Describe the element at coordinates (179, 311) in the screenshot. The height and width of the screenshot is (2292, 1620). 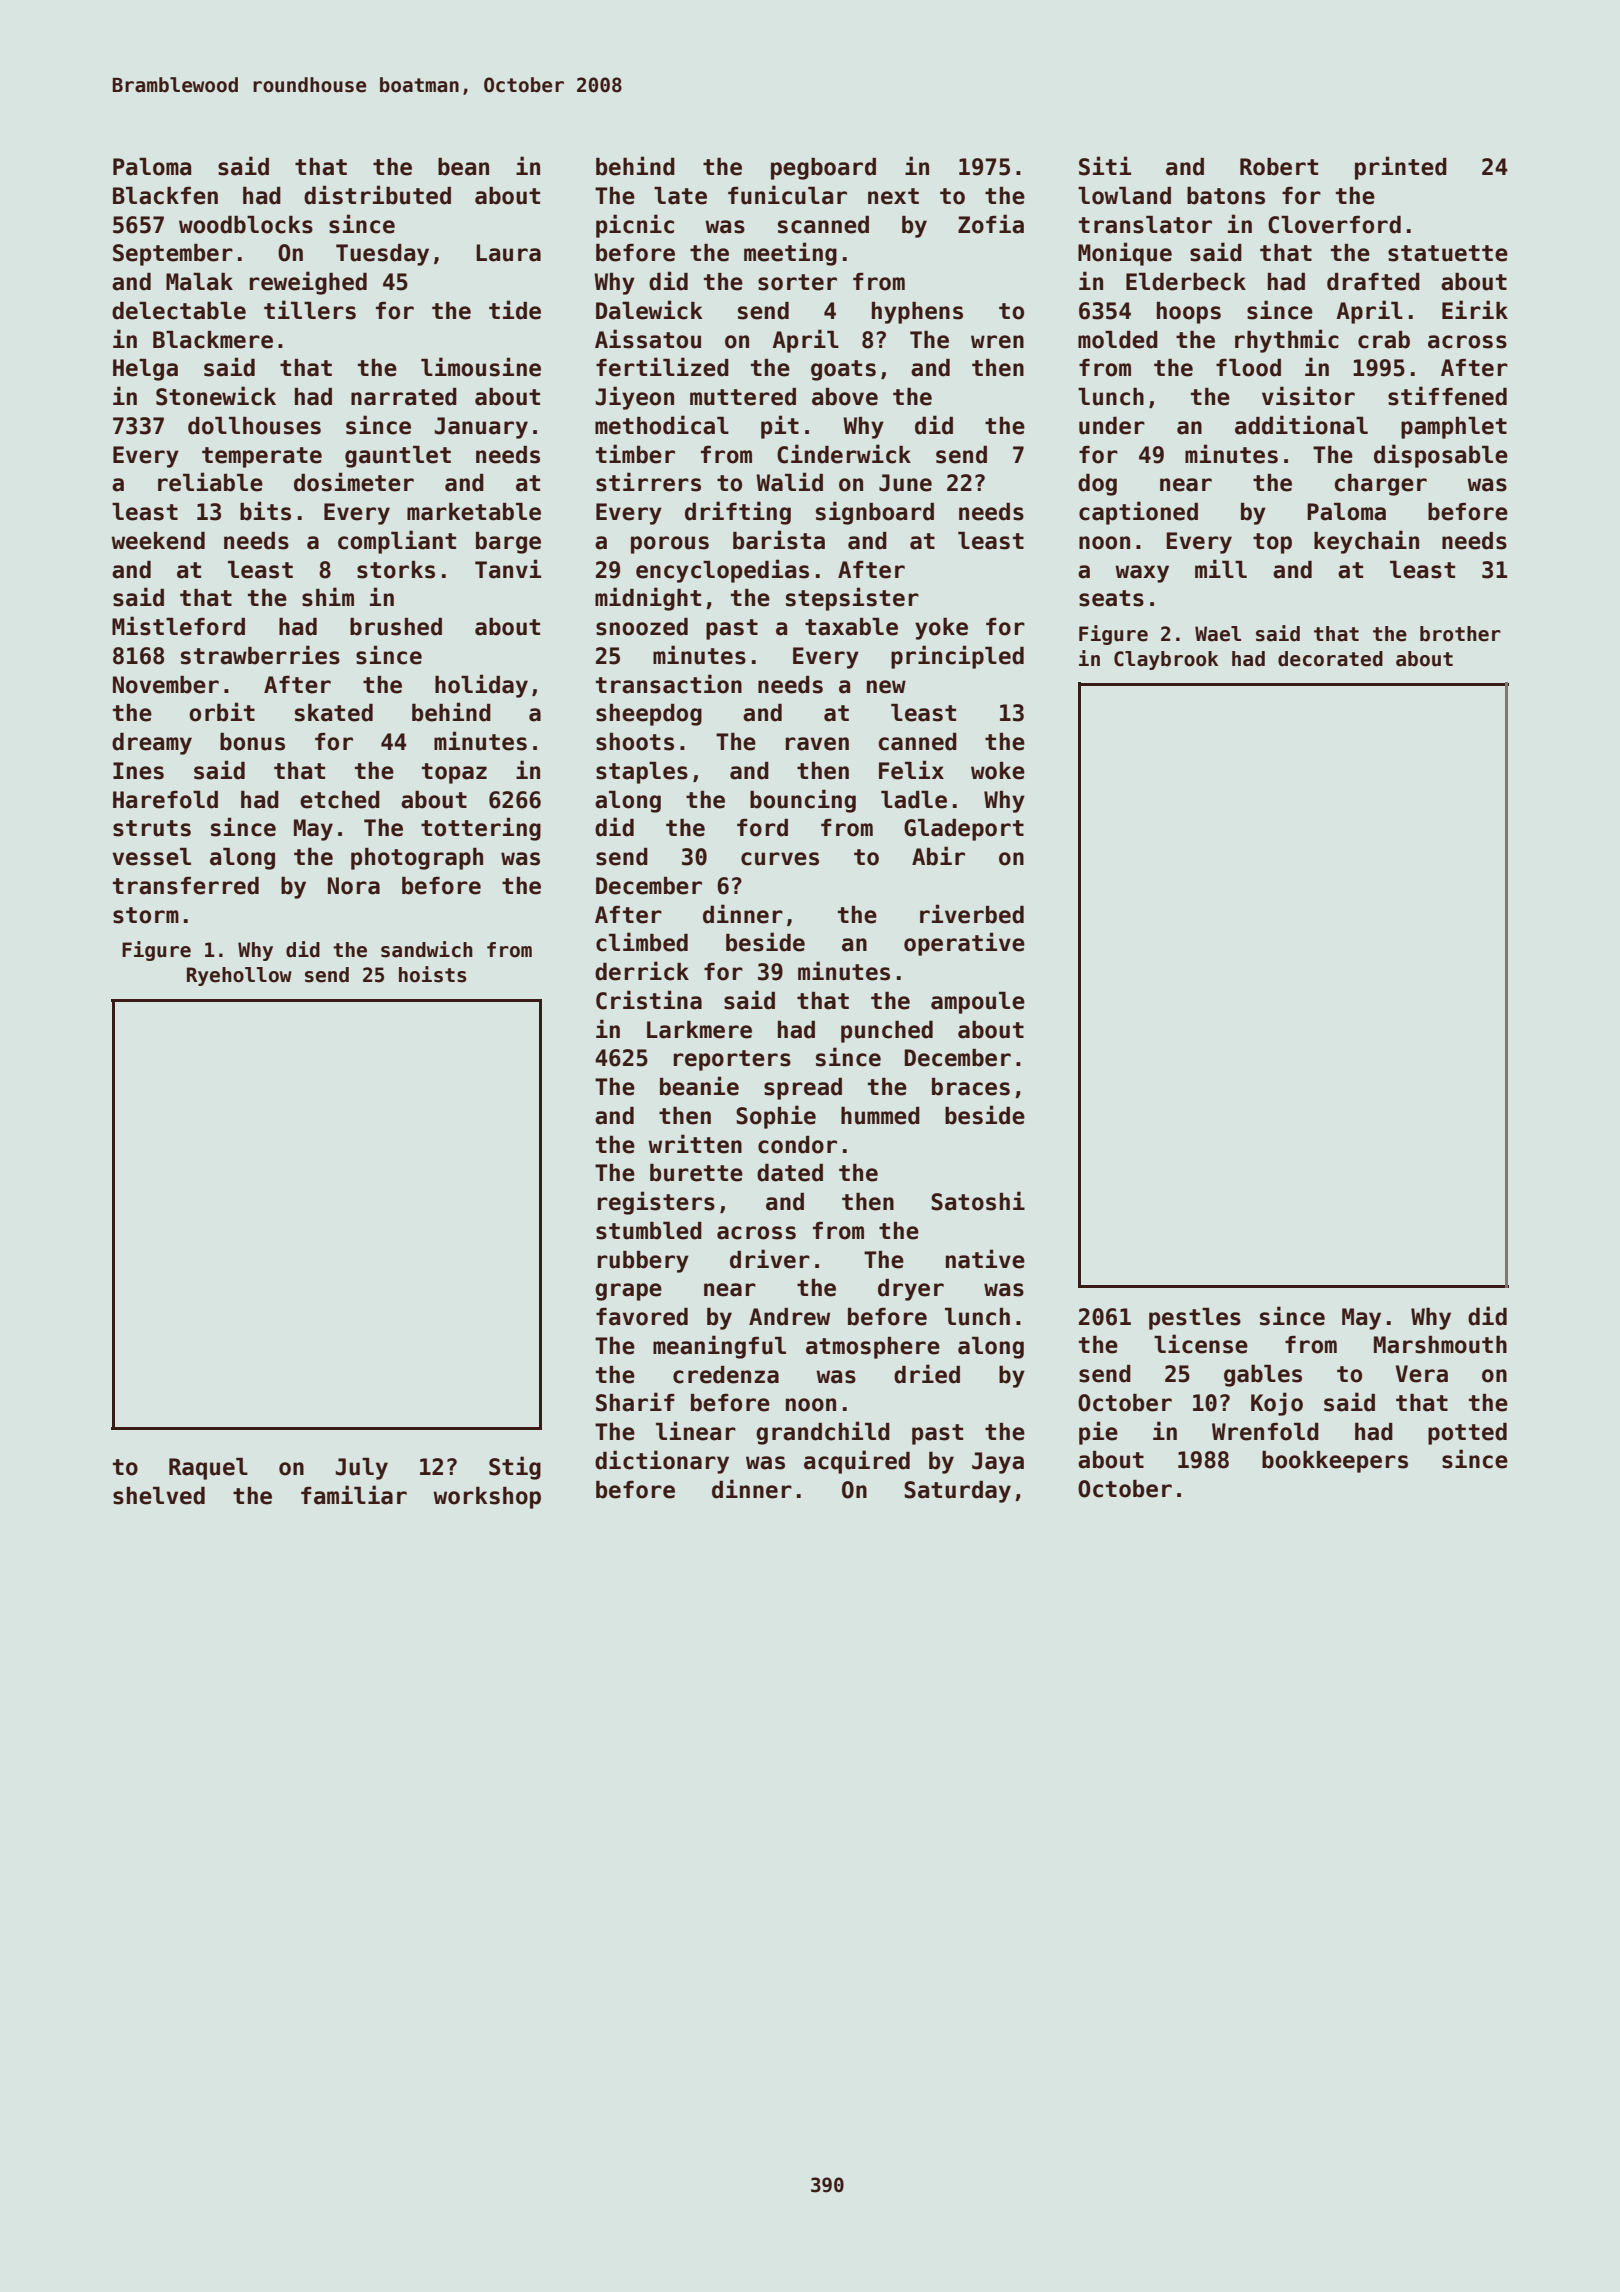
I see `delectable` at that location.
